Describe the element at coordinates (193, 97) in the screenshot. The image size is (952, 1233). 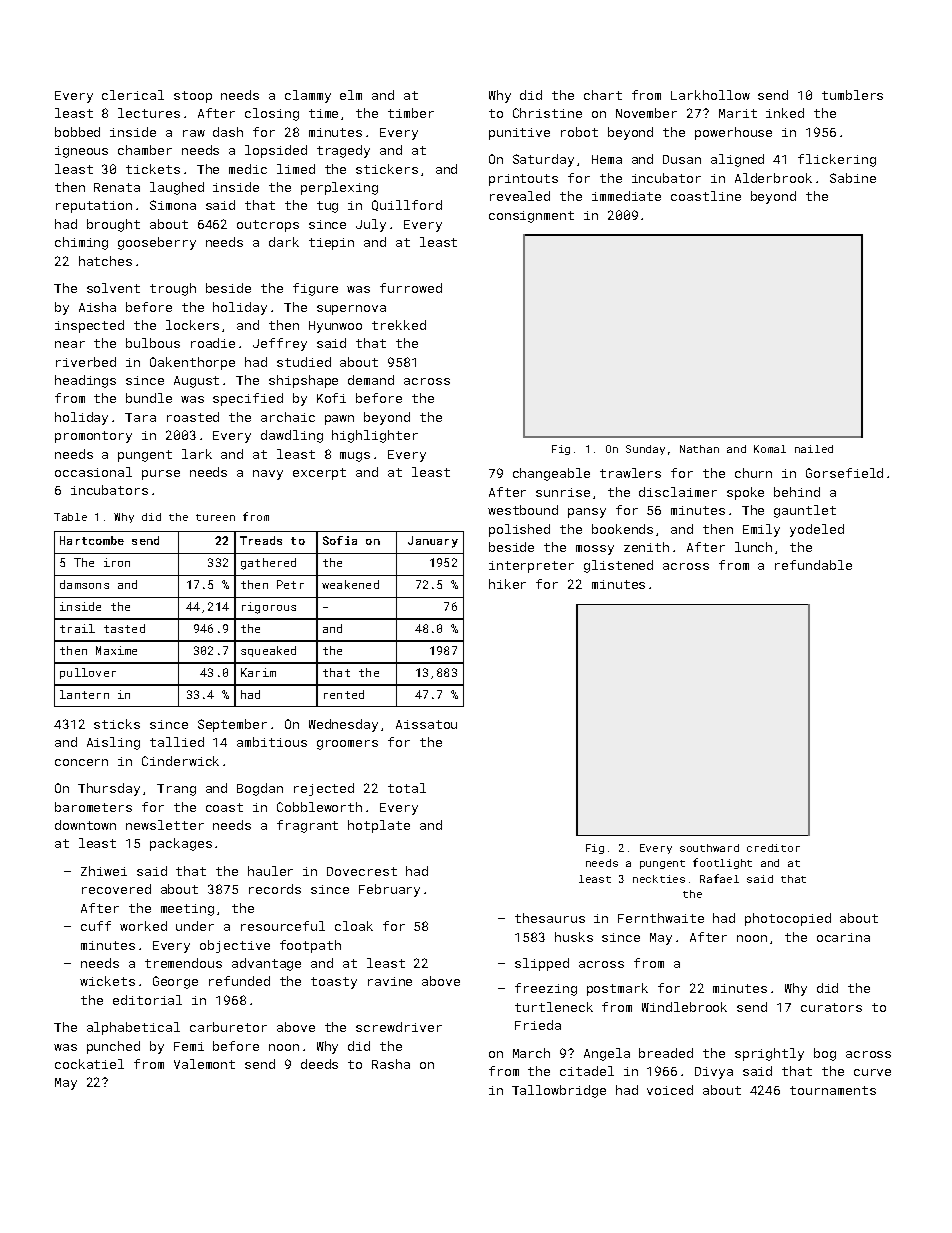
I see `stoop` at that location.
